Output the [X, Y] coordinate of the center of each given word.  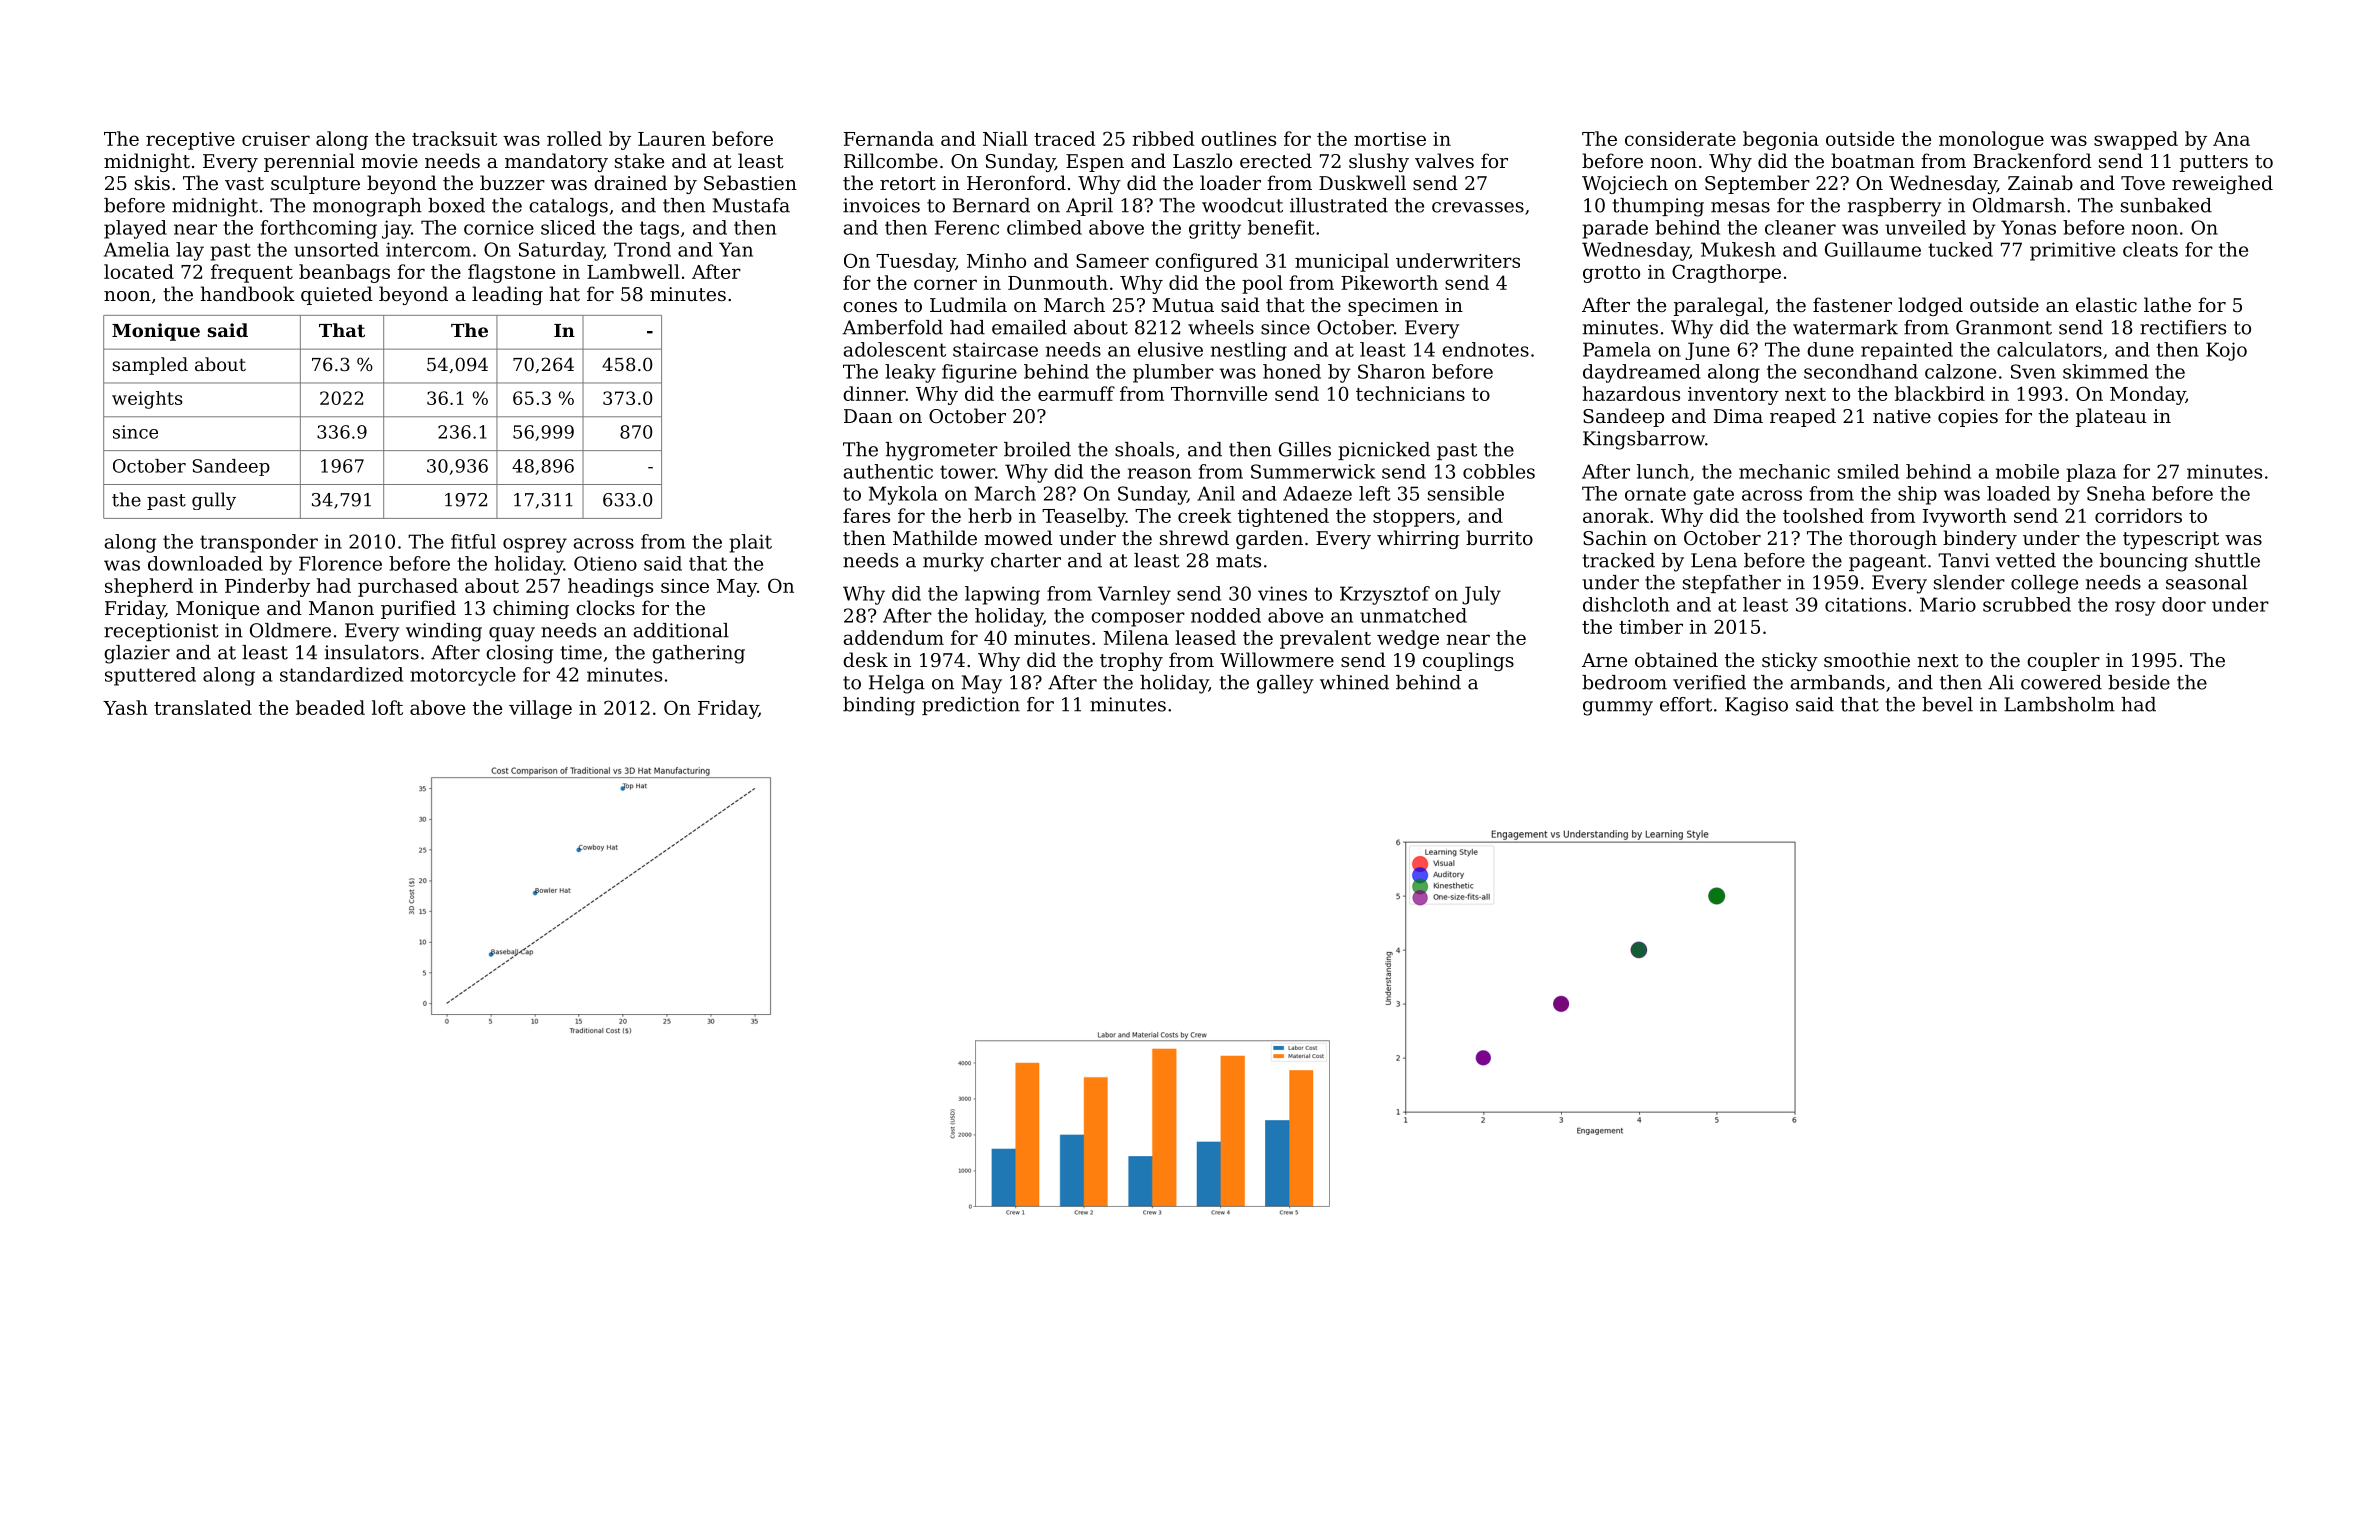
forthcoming [319, 229]
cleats [2150, 249]
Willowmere [1277, 659]
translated [203, 707]
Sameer [1112, 260]
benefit [1281, 227]
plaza [2091, 473]
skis [152, 182]
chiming [531, 609]
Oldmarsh [2019, 205]
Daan [868, 416]
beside [2139, 682]
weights [147, 400]
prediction [971, 706]
